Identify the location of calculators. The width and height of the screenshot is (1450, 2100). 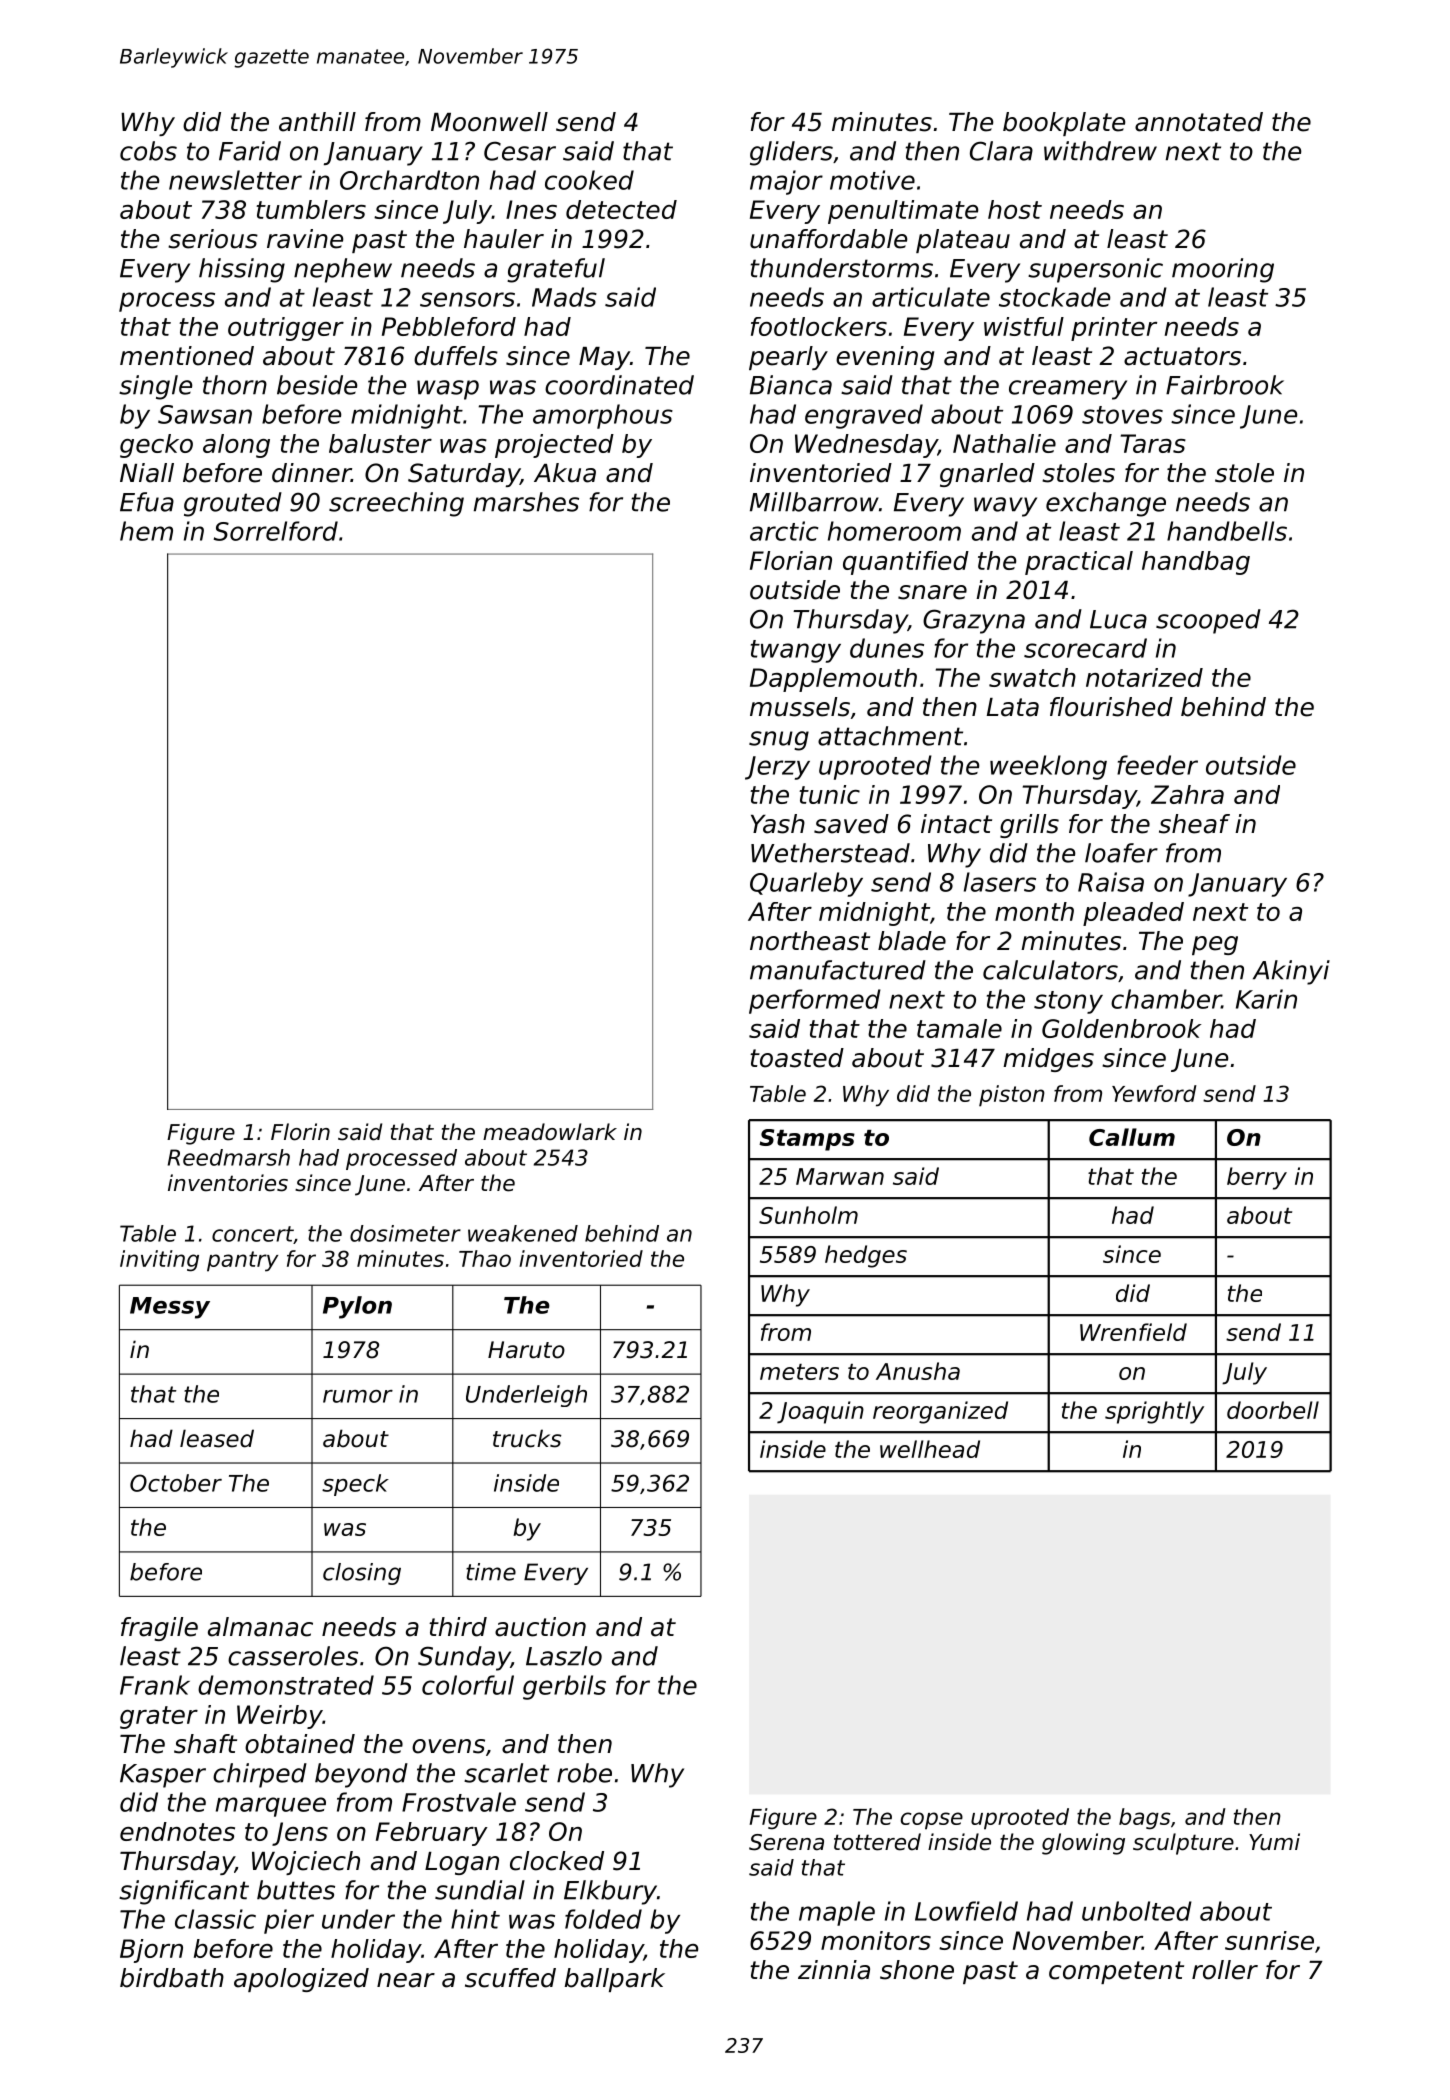
(1050, 970).
